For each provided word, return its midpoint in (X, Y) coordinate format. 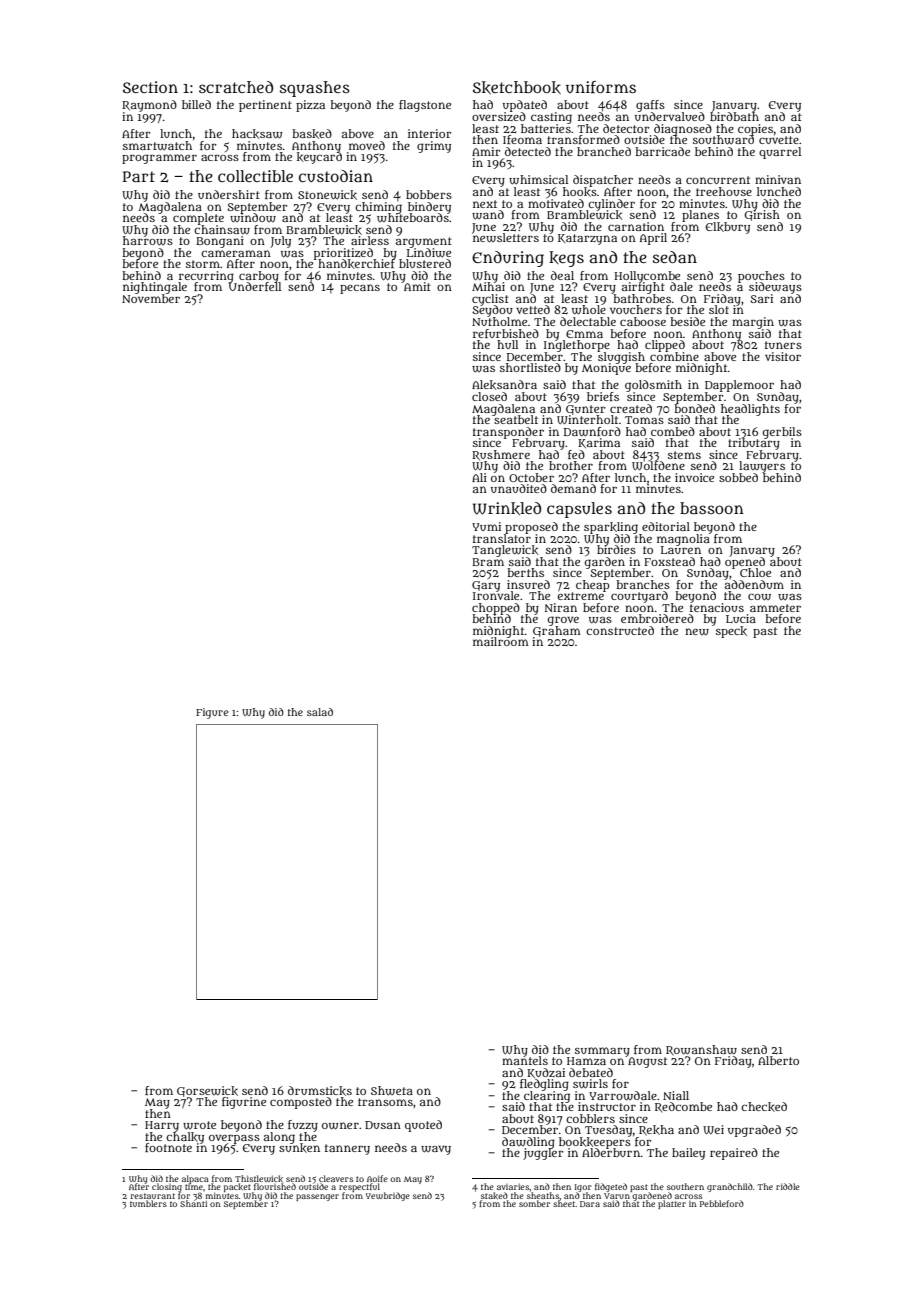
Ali (479, 477)
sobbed (738, 477)
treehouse (724, 191)
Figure (212, 713)
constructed (620, 630)
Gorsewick (207, 1091)
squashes (315, 89)
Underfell (255, 287)
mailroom (501, 642)
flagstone (425, 106)
